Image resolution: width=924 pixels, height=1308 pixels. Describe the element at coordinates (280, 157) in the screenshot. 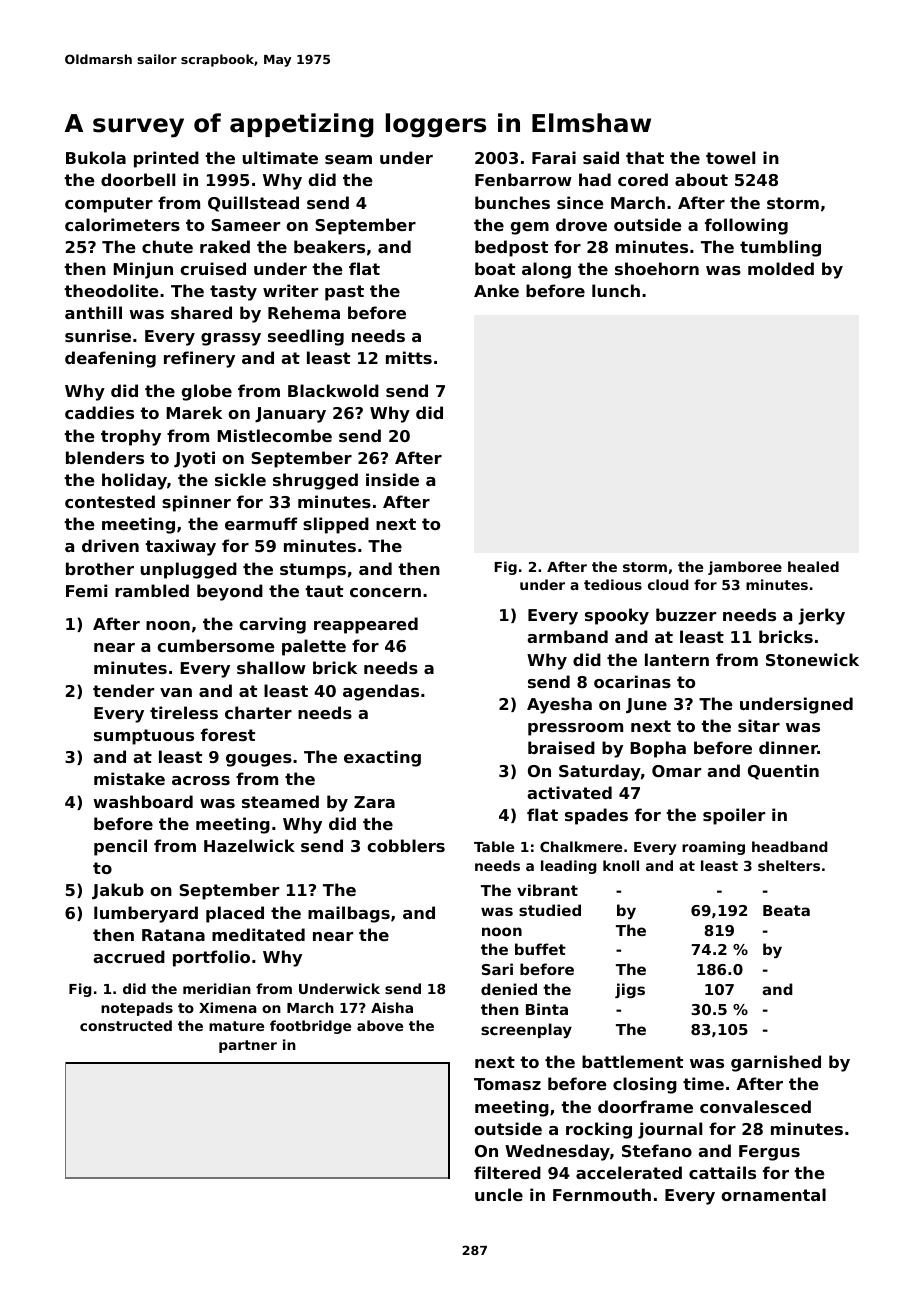

I see `ultimate` at that location.
